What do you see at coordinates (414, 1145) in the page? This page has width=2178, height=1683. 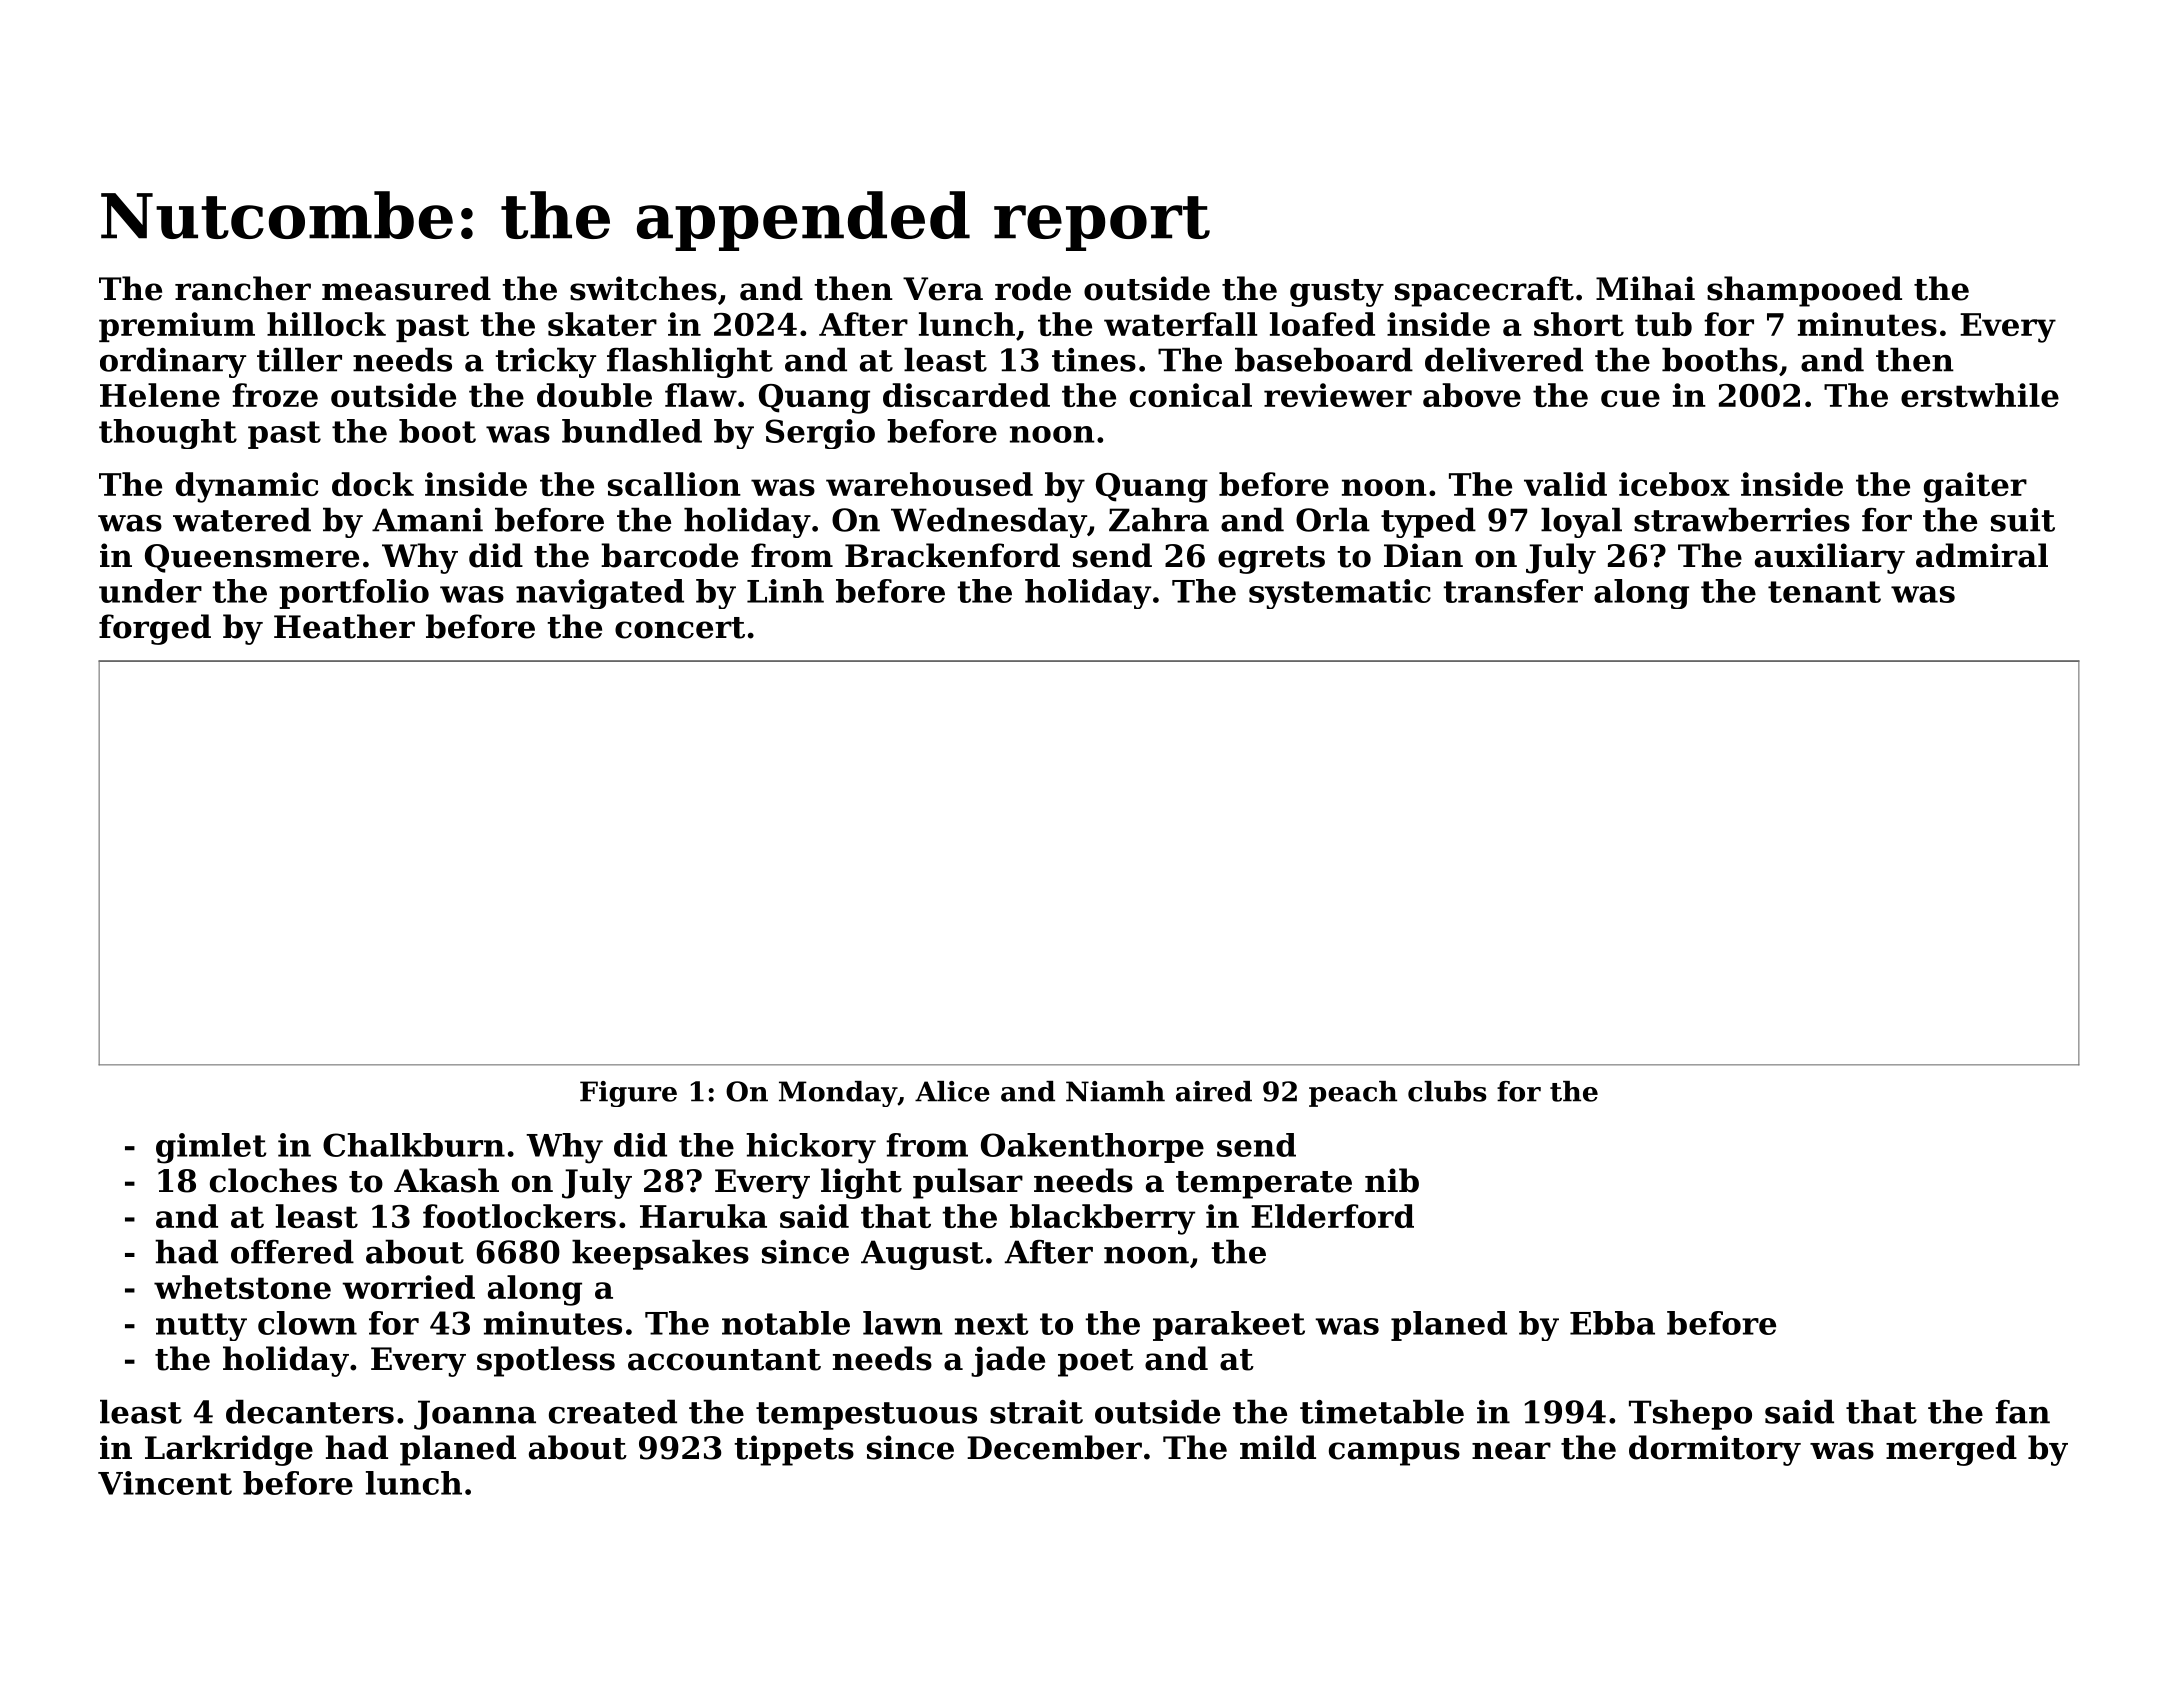 I see `Chalkburn` at bounding box center [414, 1145].
